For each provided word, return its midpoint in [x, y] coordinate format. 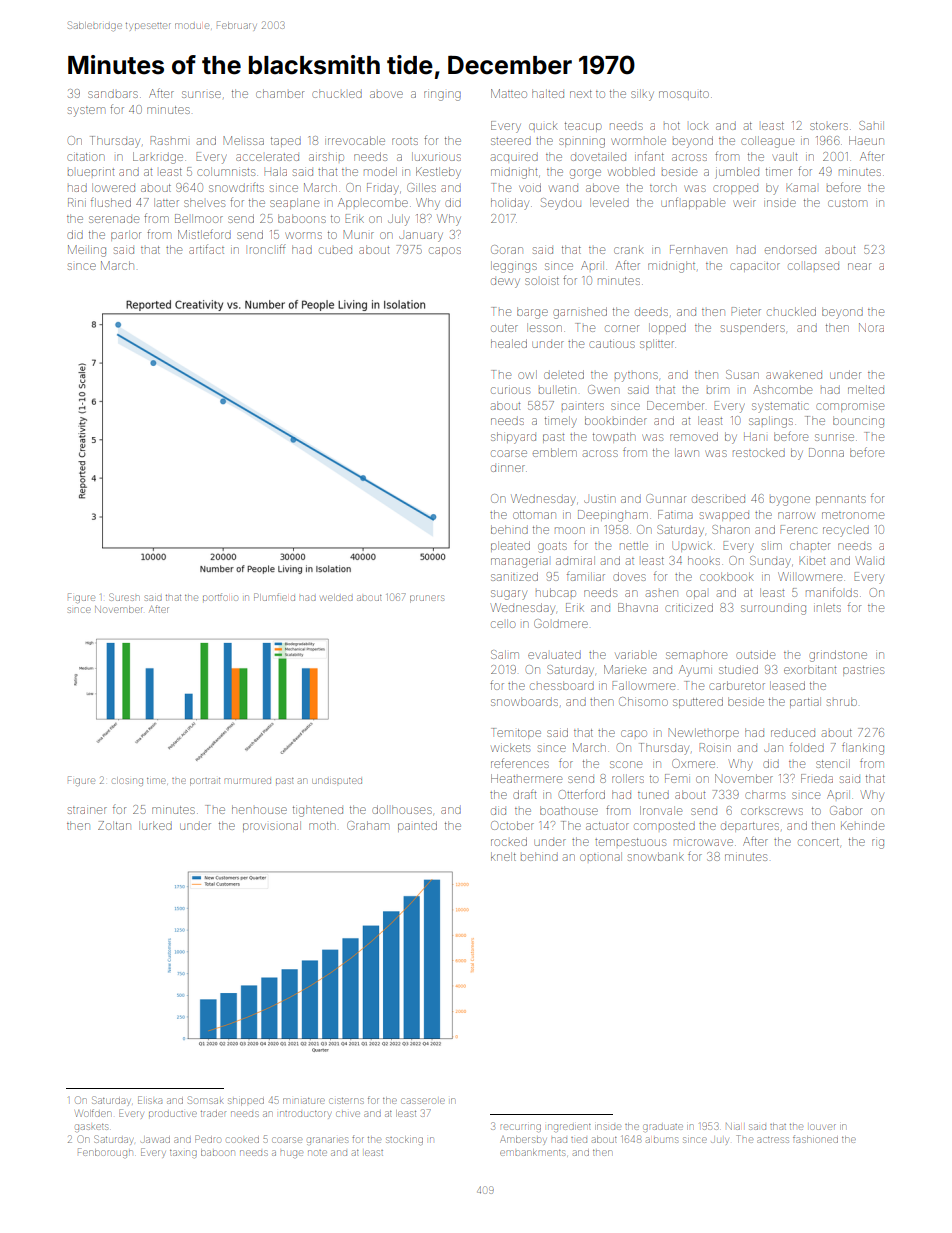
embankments [532, 1152]
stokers [829, 126]
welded [337, 597]
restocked [759, 452]
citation [85, 157]
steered [511, 141]
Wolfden [93, 1113]
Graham [368, 825]
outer [504, 328]
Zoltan [114, 825]
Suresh [124, 597]
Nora [871, 327]
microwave [703, 842]
